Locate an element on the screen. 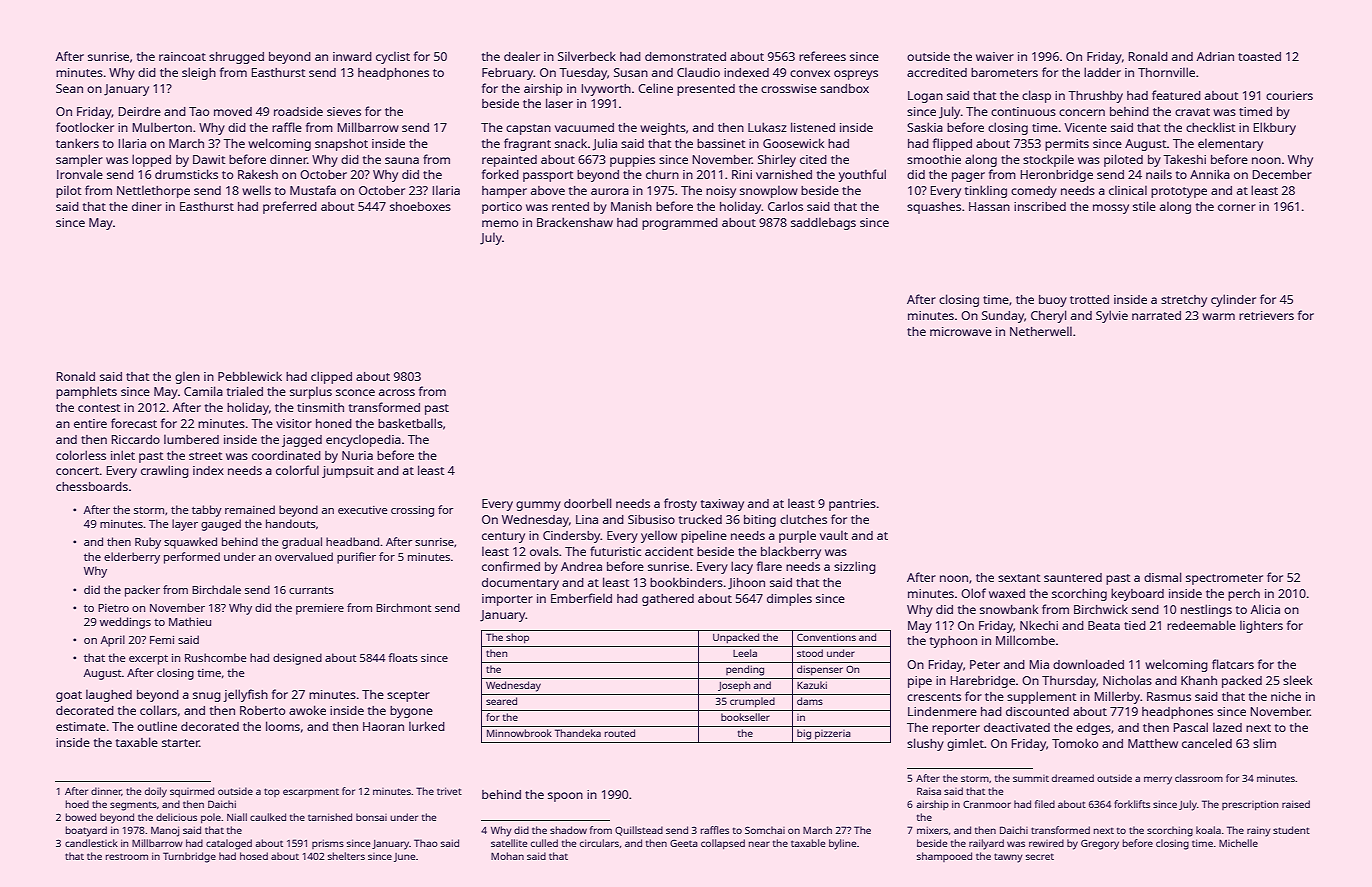 This screenshot has width=1372, height=887. saddlebags is located at coordinates (823, 223).
